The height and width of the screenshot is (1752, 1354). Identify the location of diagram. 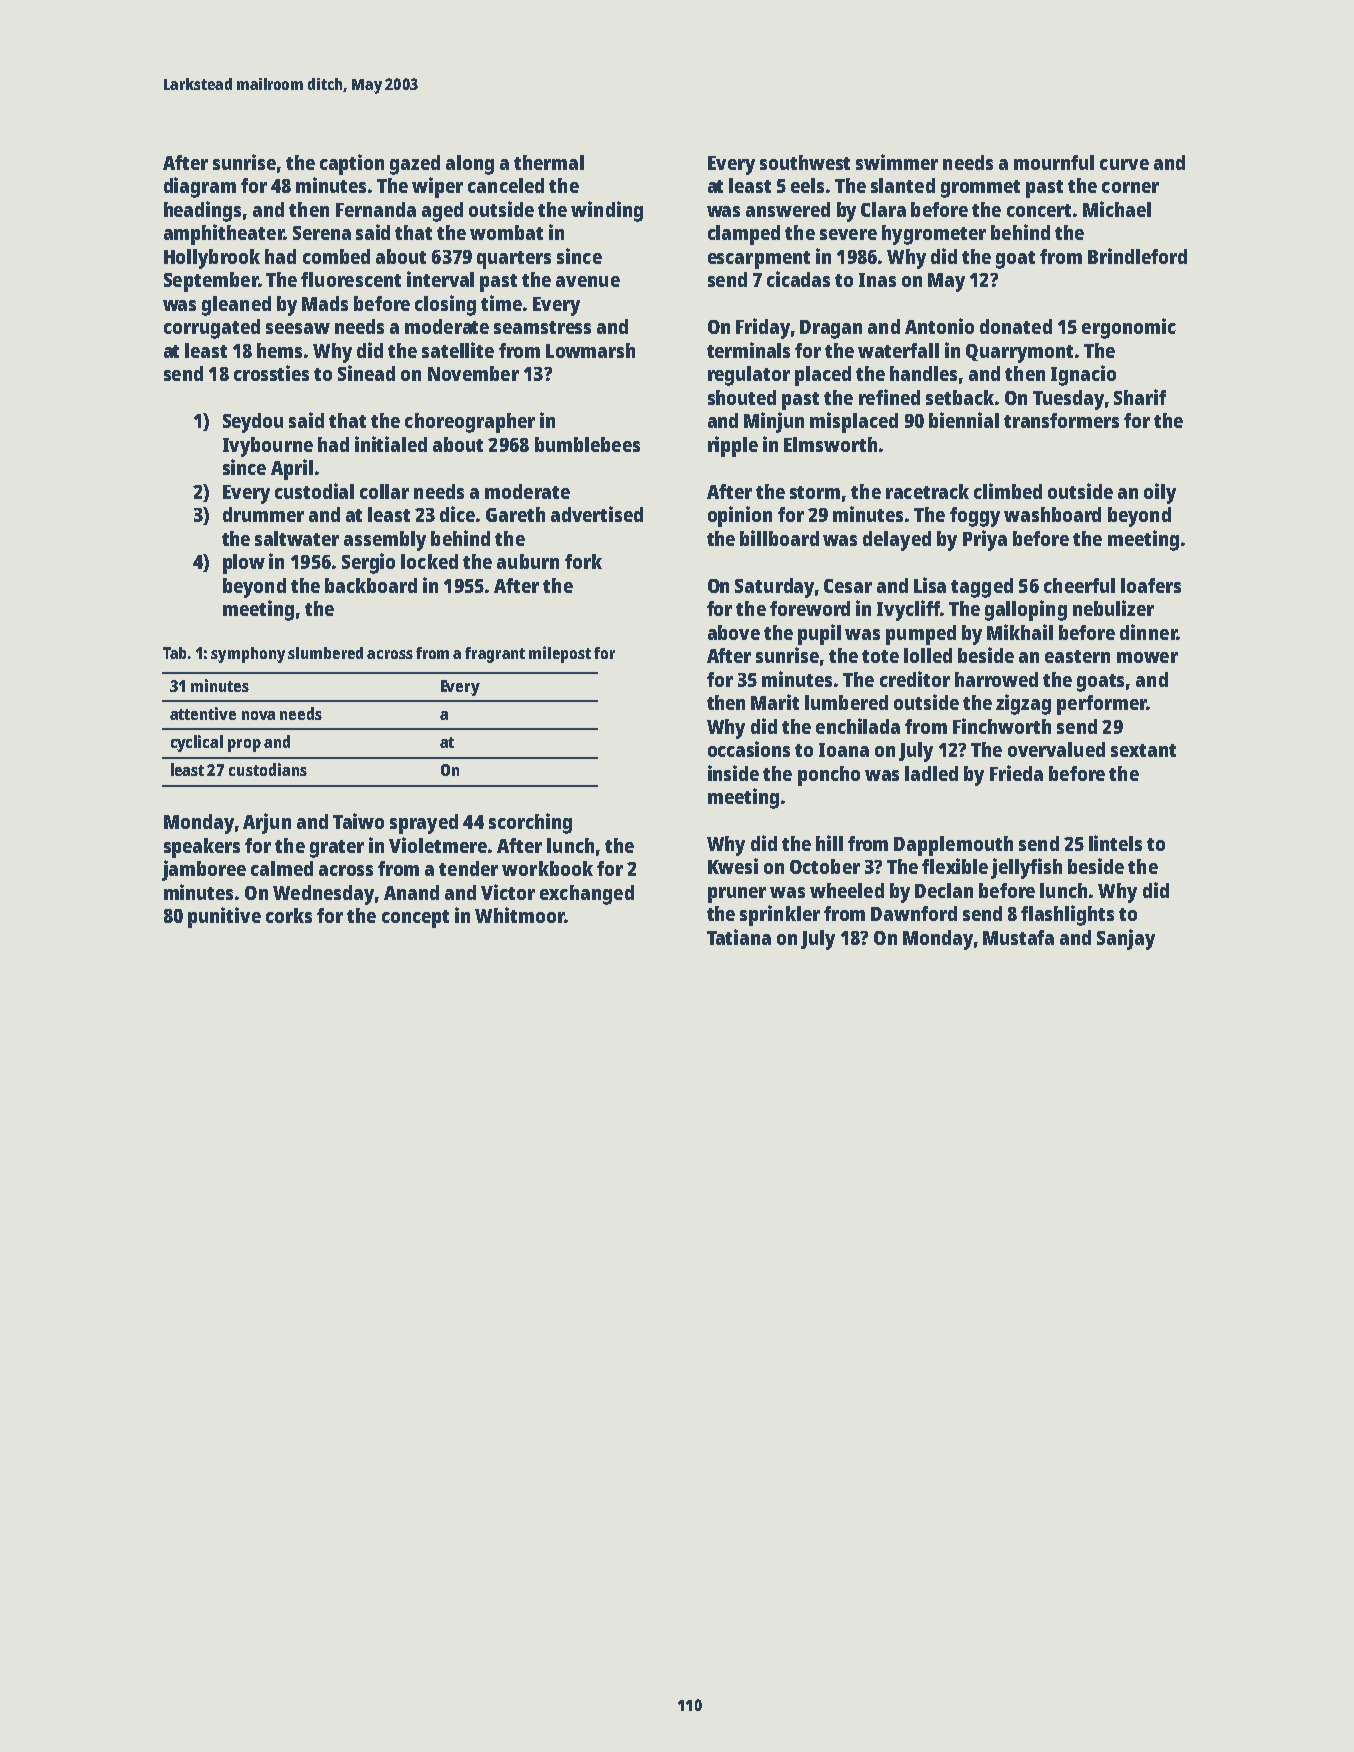
(200, 187).
